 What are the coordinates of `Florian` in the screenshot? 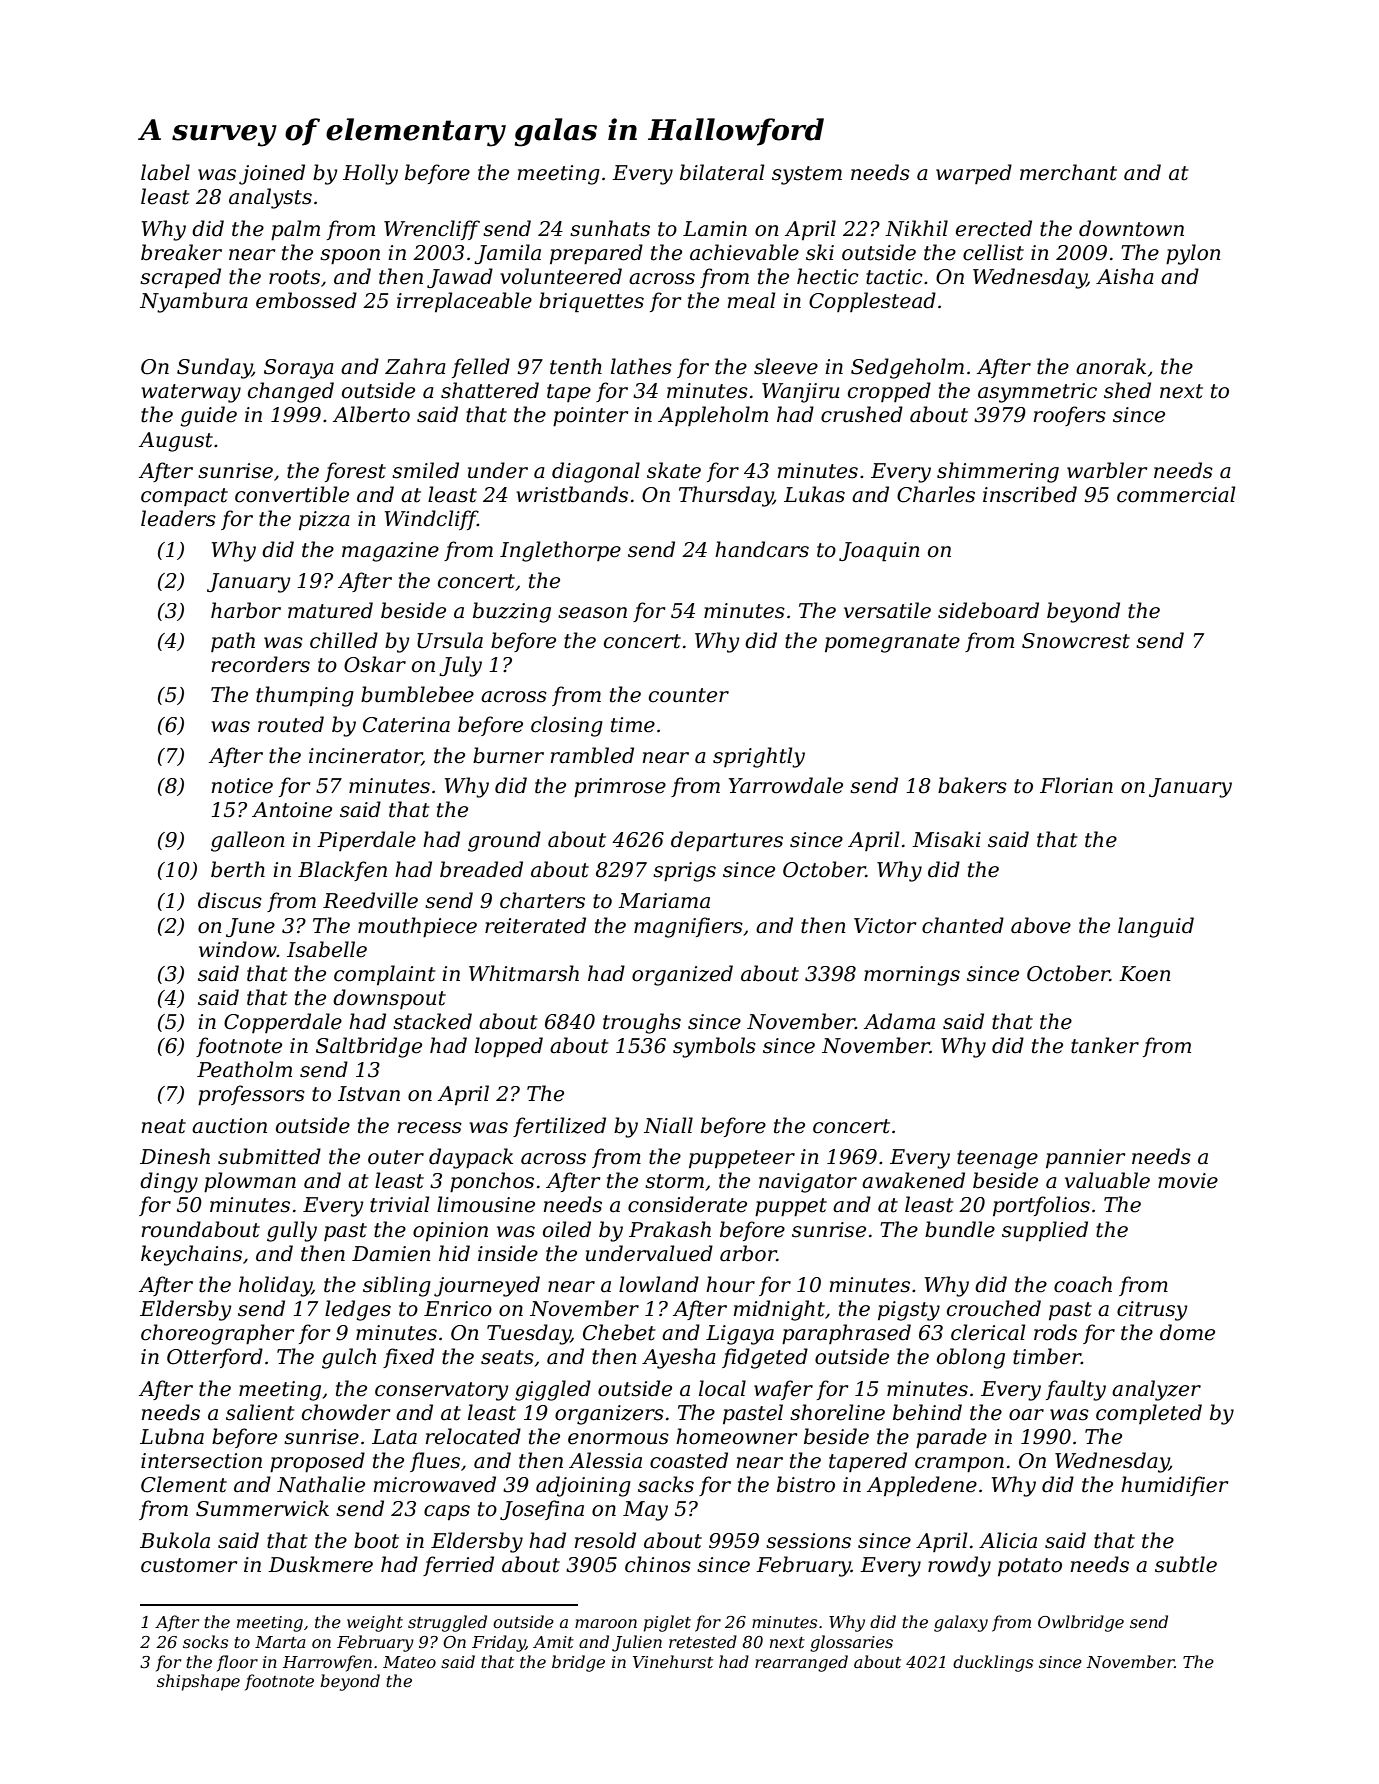 It's located at (1076, 785).
